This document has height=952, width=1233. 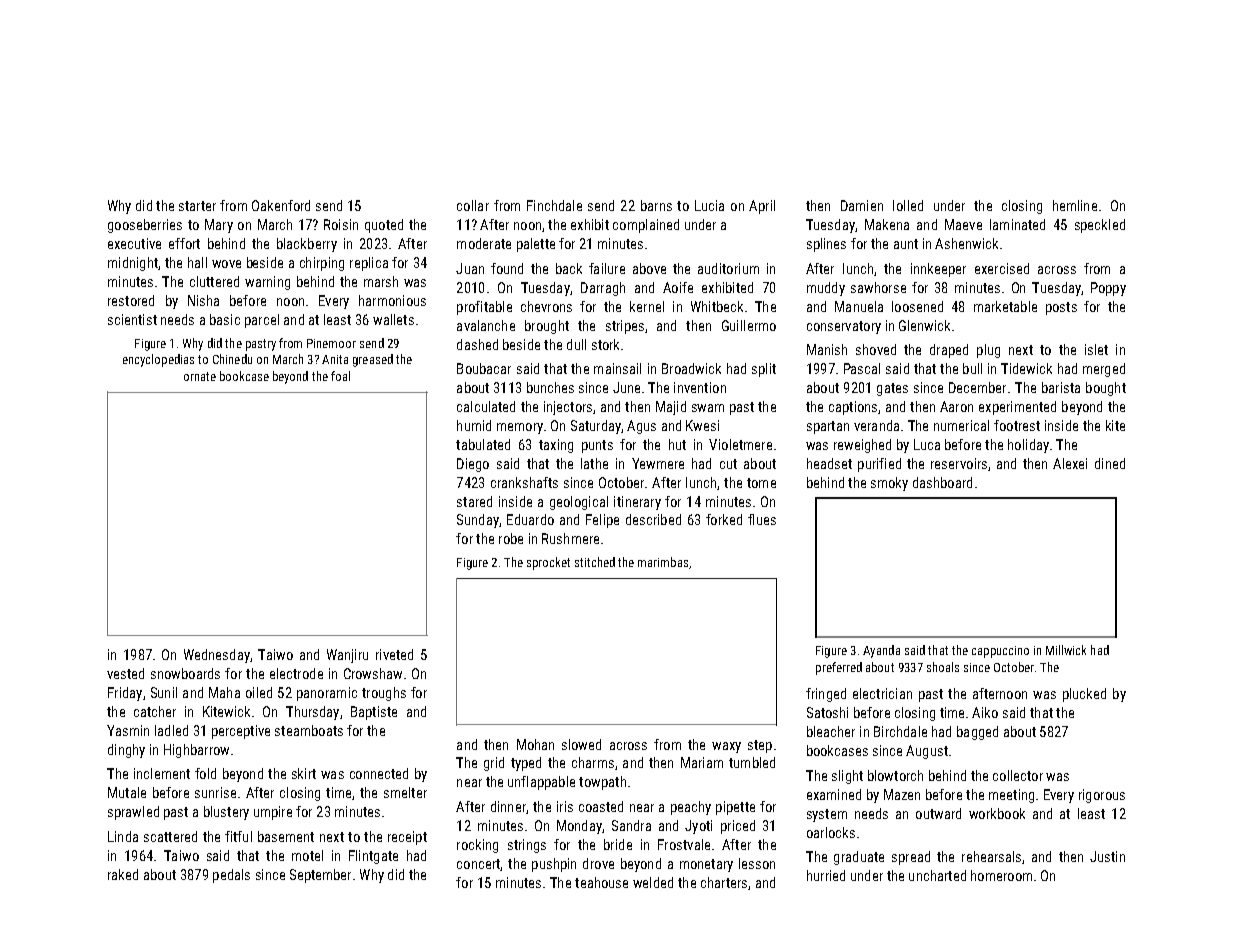 I want to click on ornate, so click(x=200, y=376).
